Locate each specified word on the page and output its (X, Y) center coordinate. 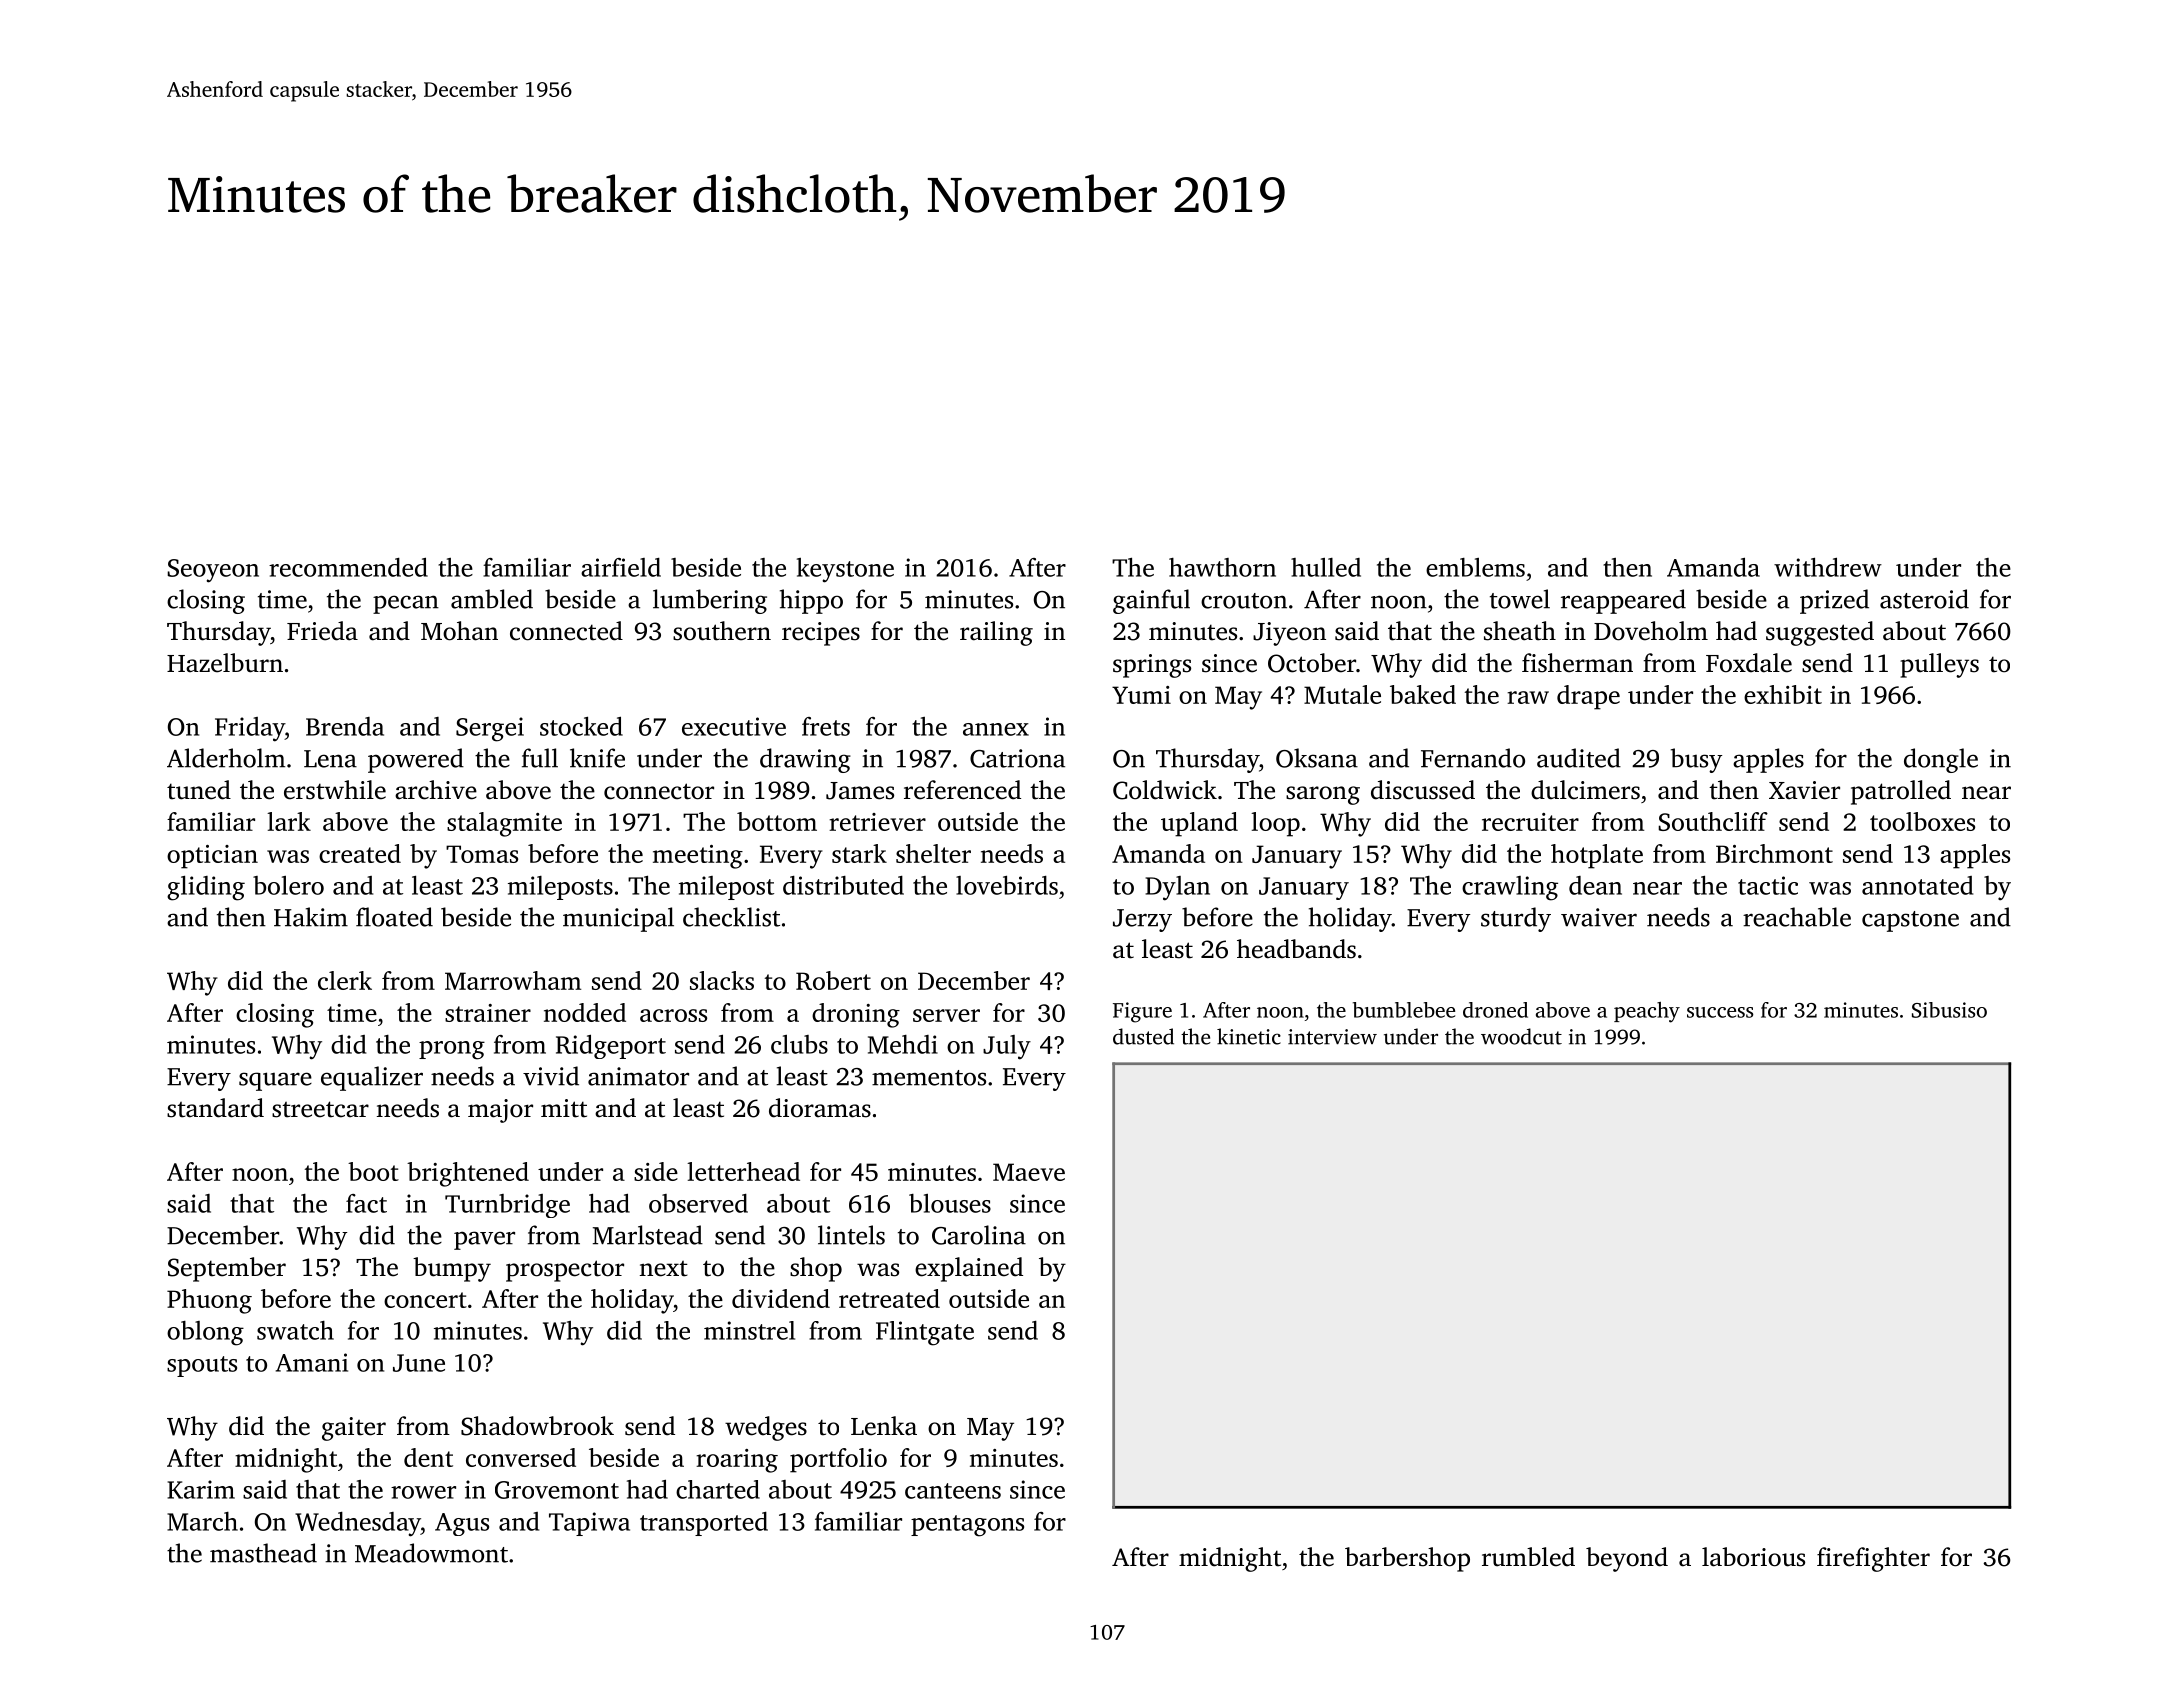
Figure (1142, 1012)
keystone (845, 570)
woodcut (1521, 1036)
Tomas (482, 854)
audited (1579, 758)
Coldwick (1165, 790)
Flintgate (925, 1333)
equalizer (372, 1078)
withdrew (1828, 567)
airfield (621, 567)
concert (425, 1300)
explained (969, 1269)
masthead (263, 1553)
